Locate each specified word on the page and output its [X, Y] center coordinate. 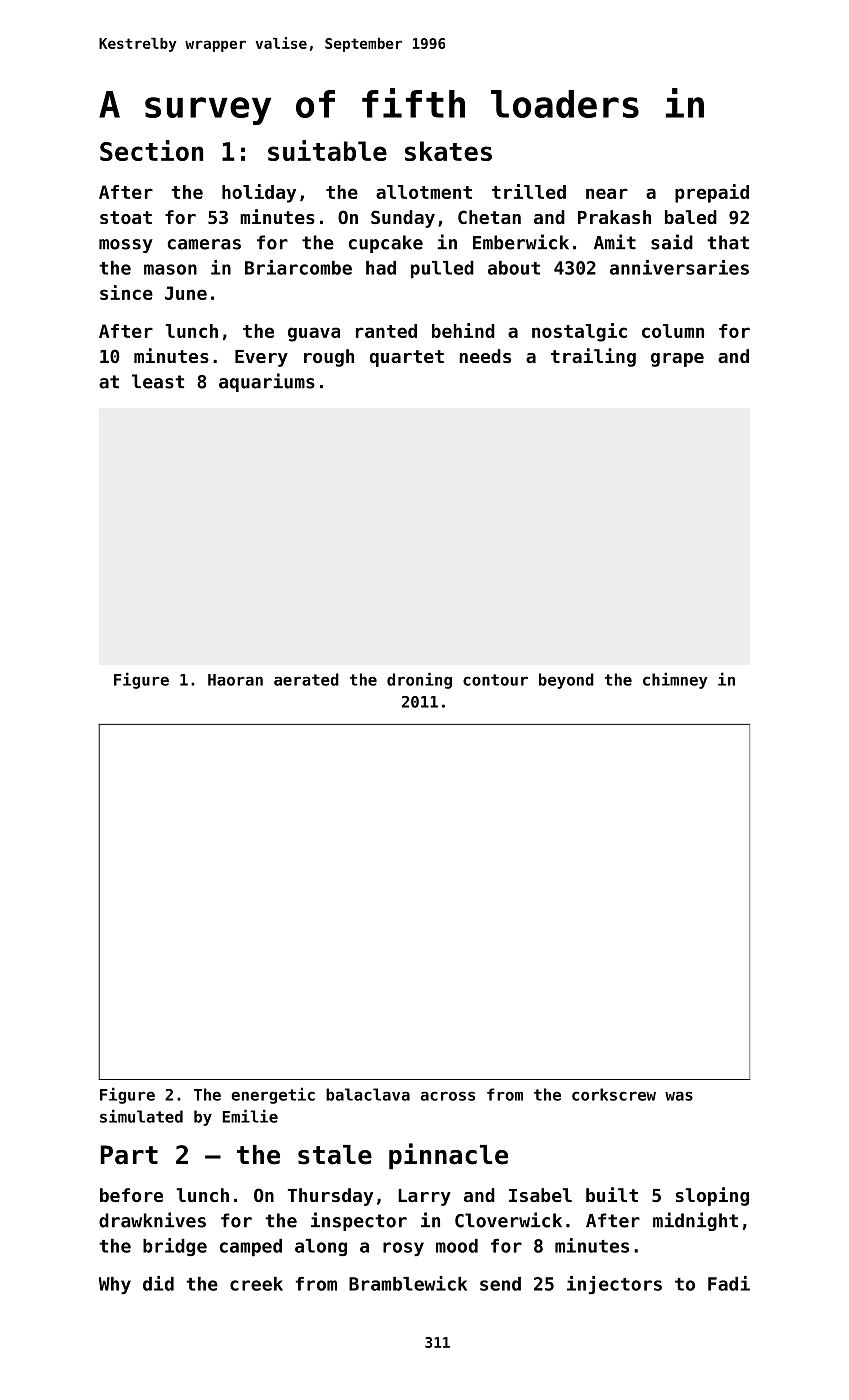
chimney [675, 680]
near [607, 193]
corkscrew [614, 1094]
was [679, 1096]
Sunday [403, 219]
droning [419, 680]
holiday [259, 193]
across [448, 1096]
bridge [175, 1247]
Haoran [235, 680]
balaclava [368, 1094]
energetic [273, 1095]
